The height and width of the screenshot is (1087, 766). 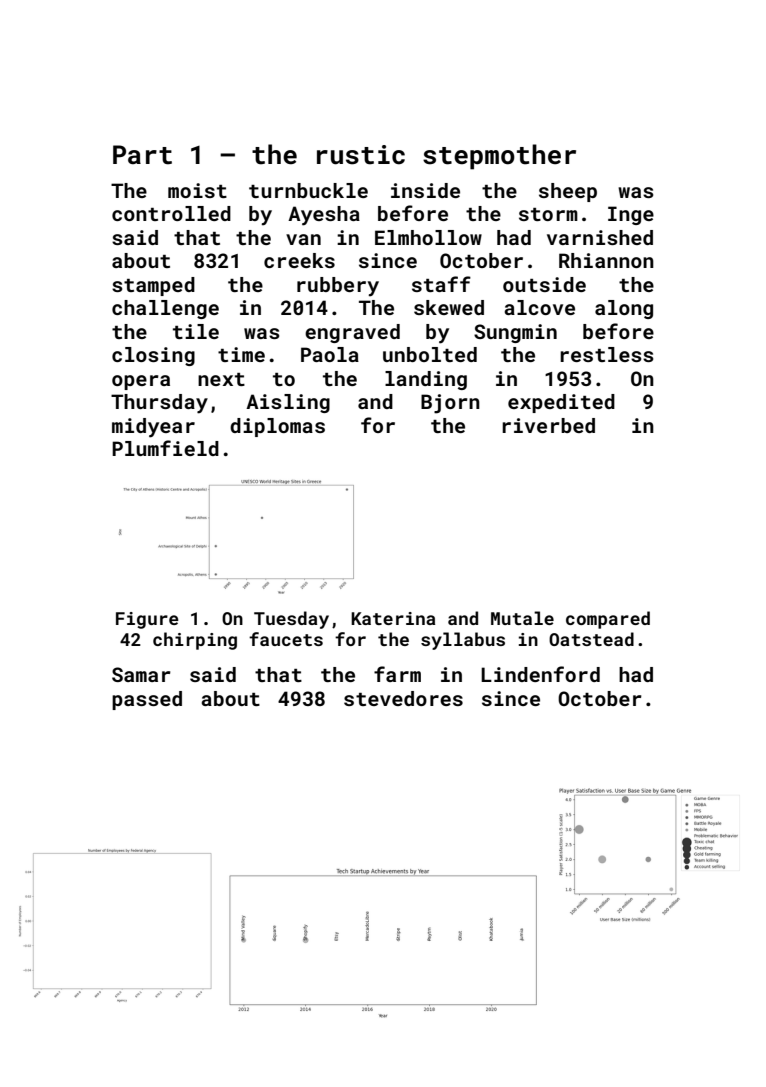 What do you see at coordinates (393, 618) in the screenshot?
I see `Katerina` at bounding box center [393, 618].
